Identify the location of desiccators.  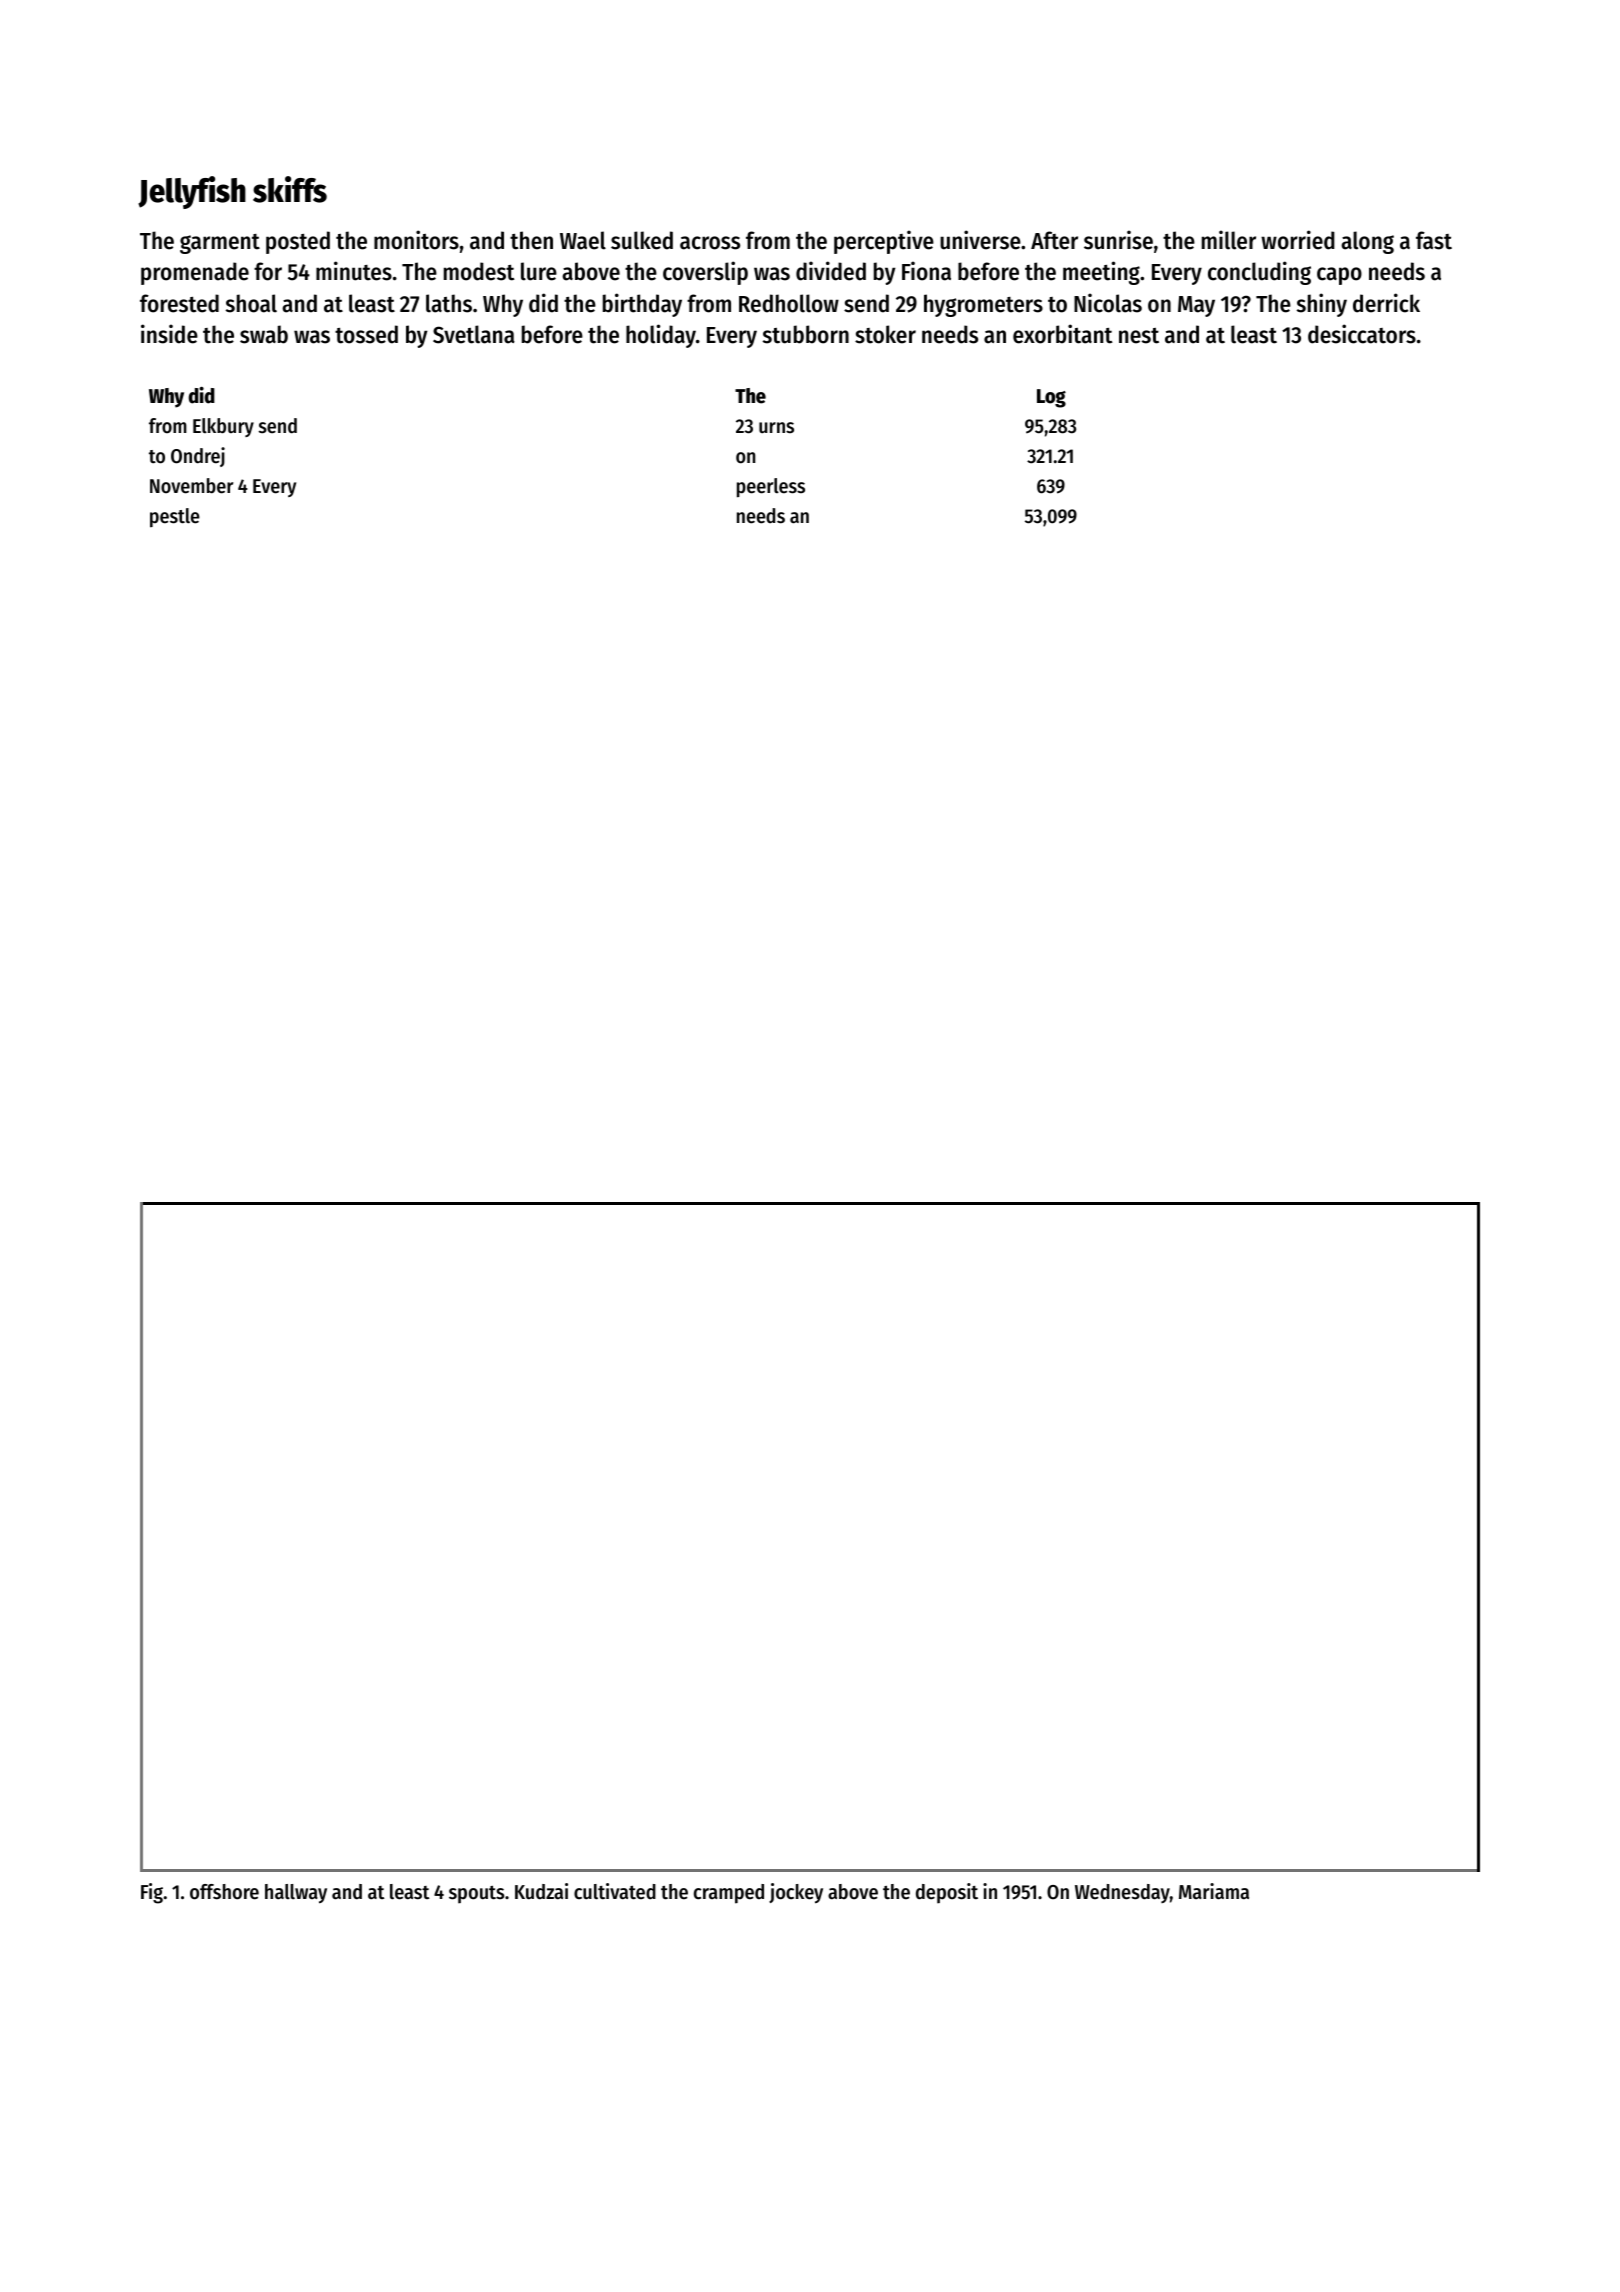
(1362, 334).
